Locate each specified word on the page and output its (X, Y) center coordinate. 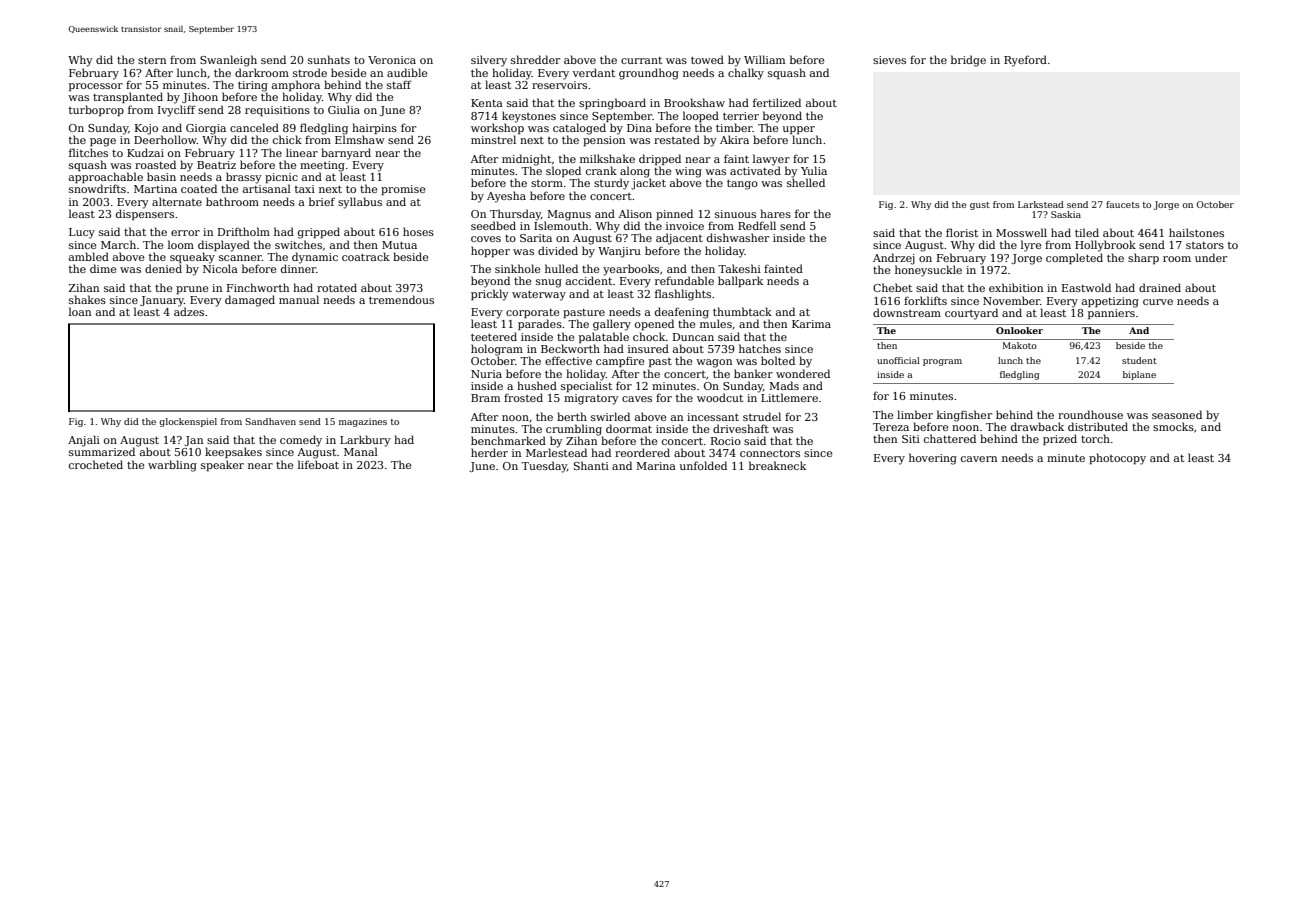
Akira (734, 139)
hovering (933, 459)
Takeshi (739, 268)
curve (1158, 302)
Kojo (146, 129)
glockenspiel (188, 422)
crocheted (96, 464)
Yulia (814, 170)
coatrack (366, 256)
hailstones (1196, 232)
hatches (760, 348)
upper (799, 130)
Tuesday (544, 467)
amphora (296, 85)
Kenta (487, 103)
